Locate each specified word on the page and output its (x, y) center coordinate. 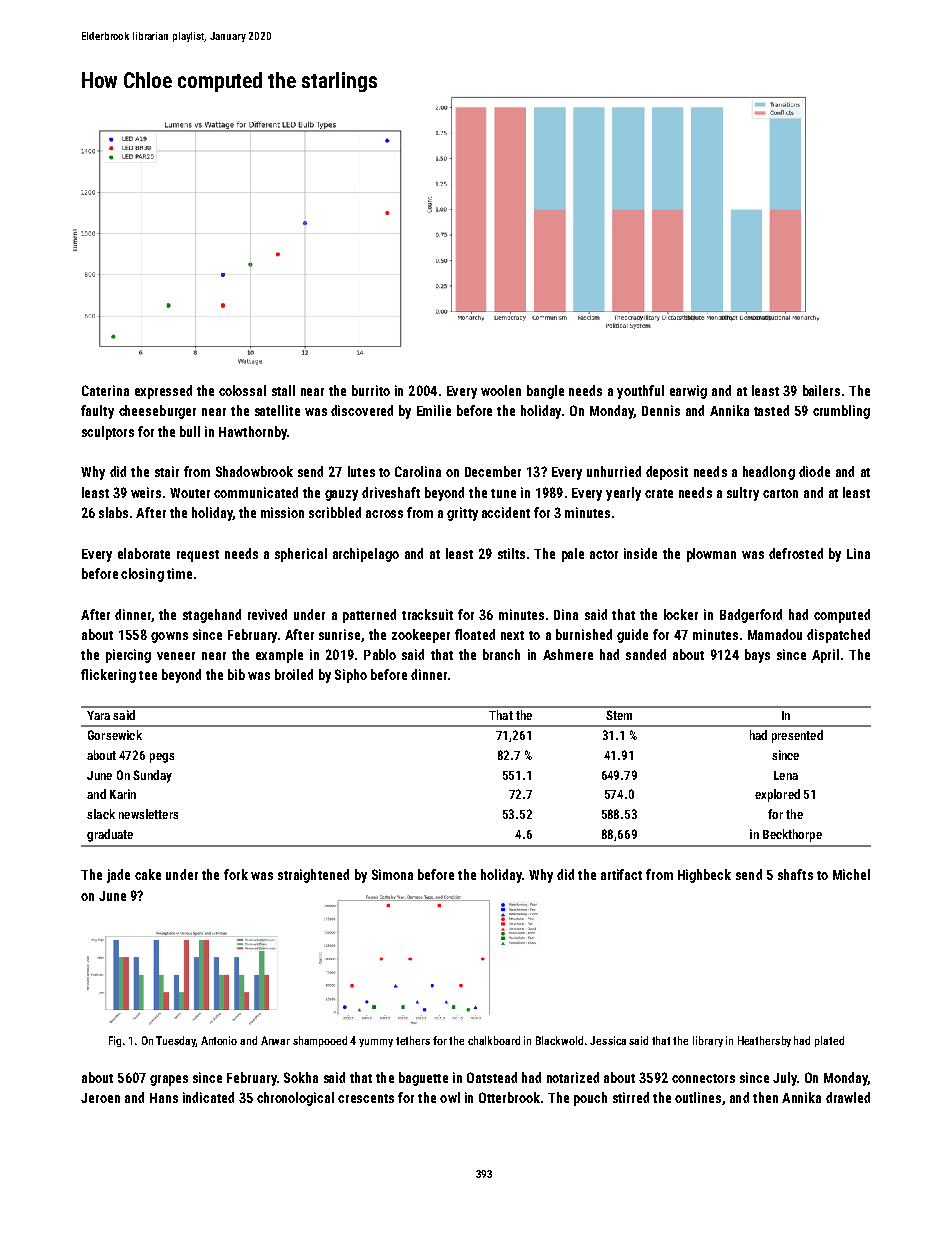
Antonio (219, 1040)
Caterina (105, 390)
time (179, 573)
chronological (295, 1099)
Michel (851, 874)
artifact (621, 874)
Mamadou (775, 634)
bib (236, 674)
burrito (371, 390)
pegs (162, 758)
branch (501, 654)
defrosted (796, 553)
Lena (786, 775)
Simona (392, 874)
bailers (821, 390)
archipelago (366, 555)
